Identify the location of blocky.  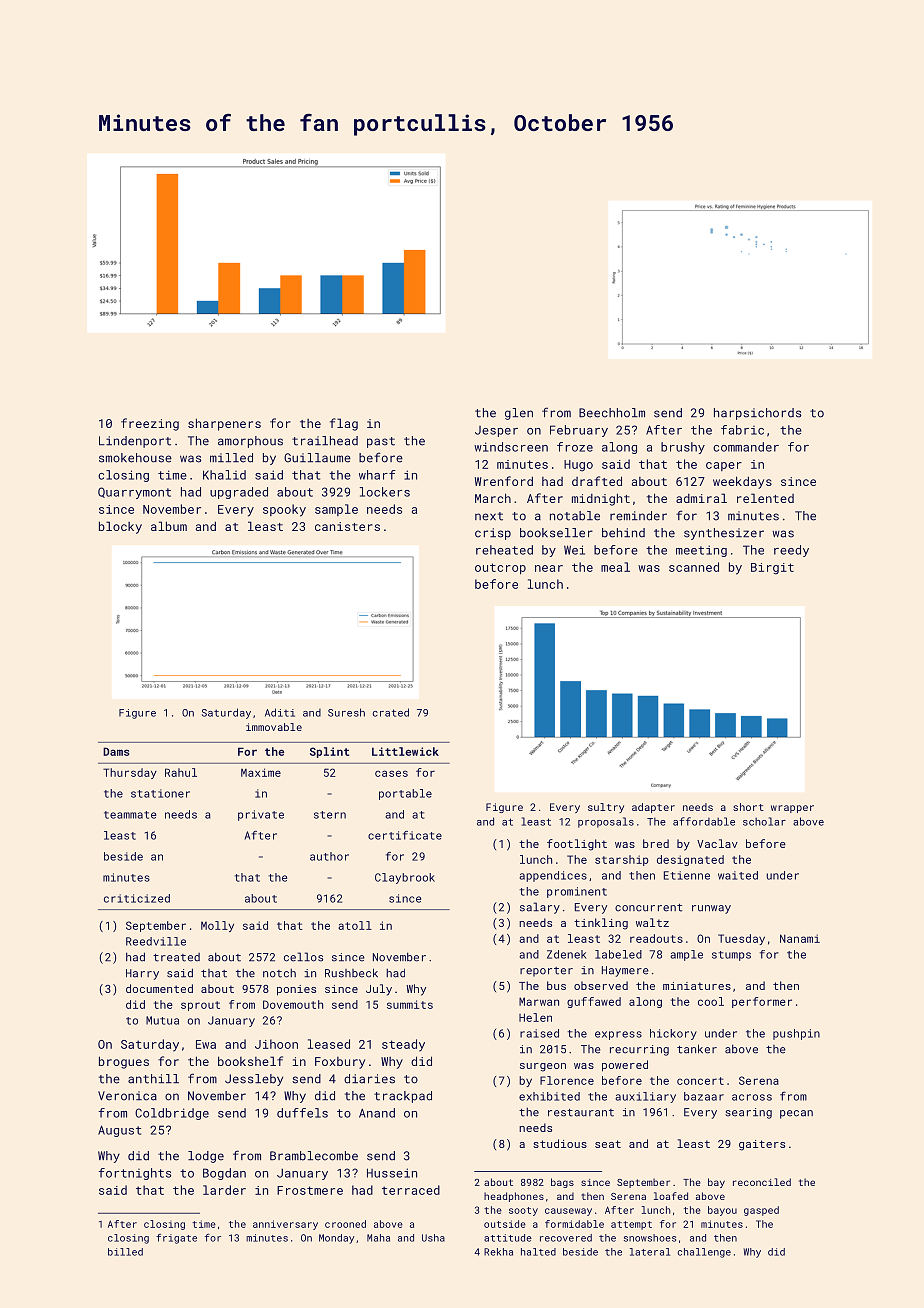
(120, 527).
